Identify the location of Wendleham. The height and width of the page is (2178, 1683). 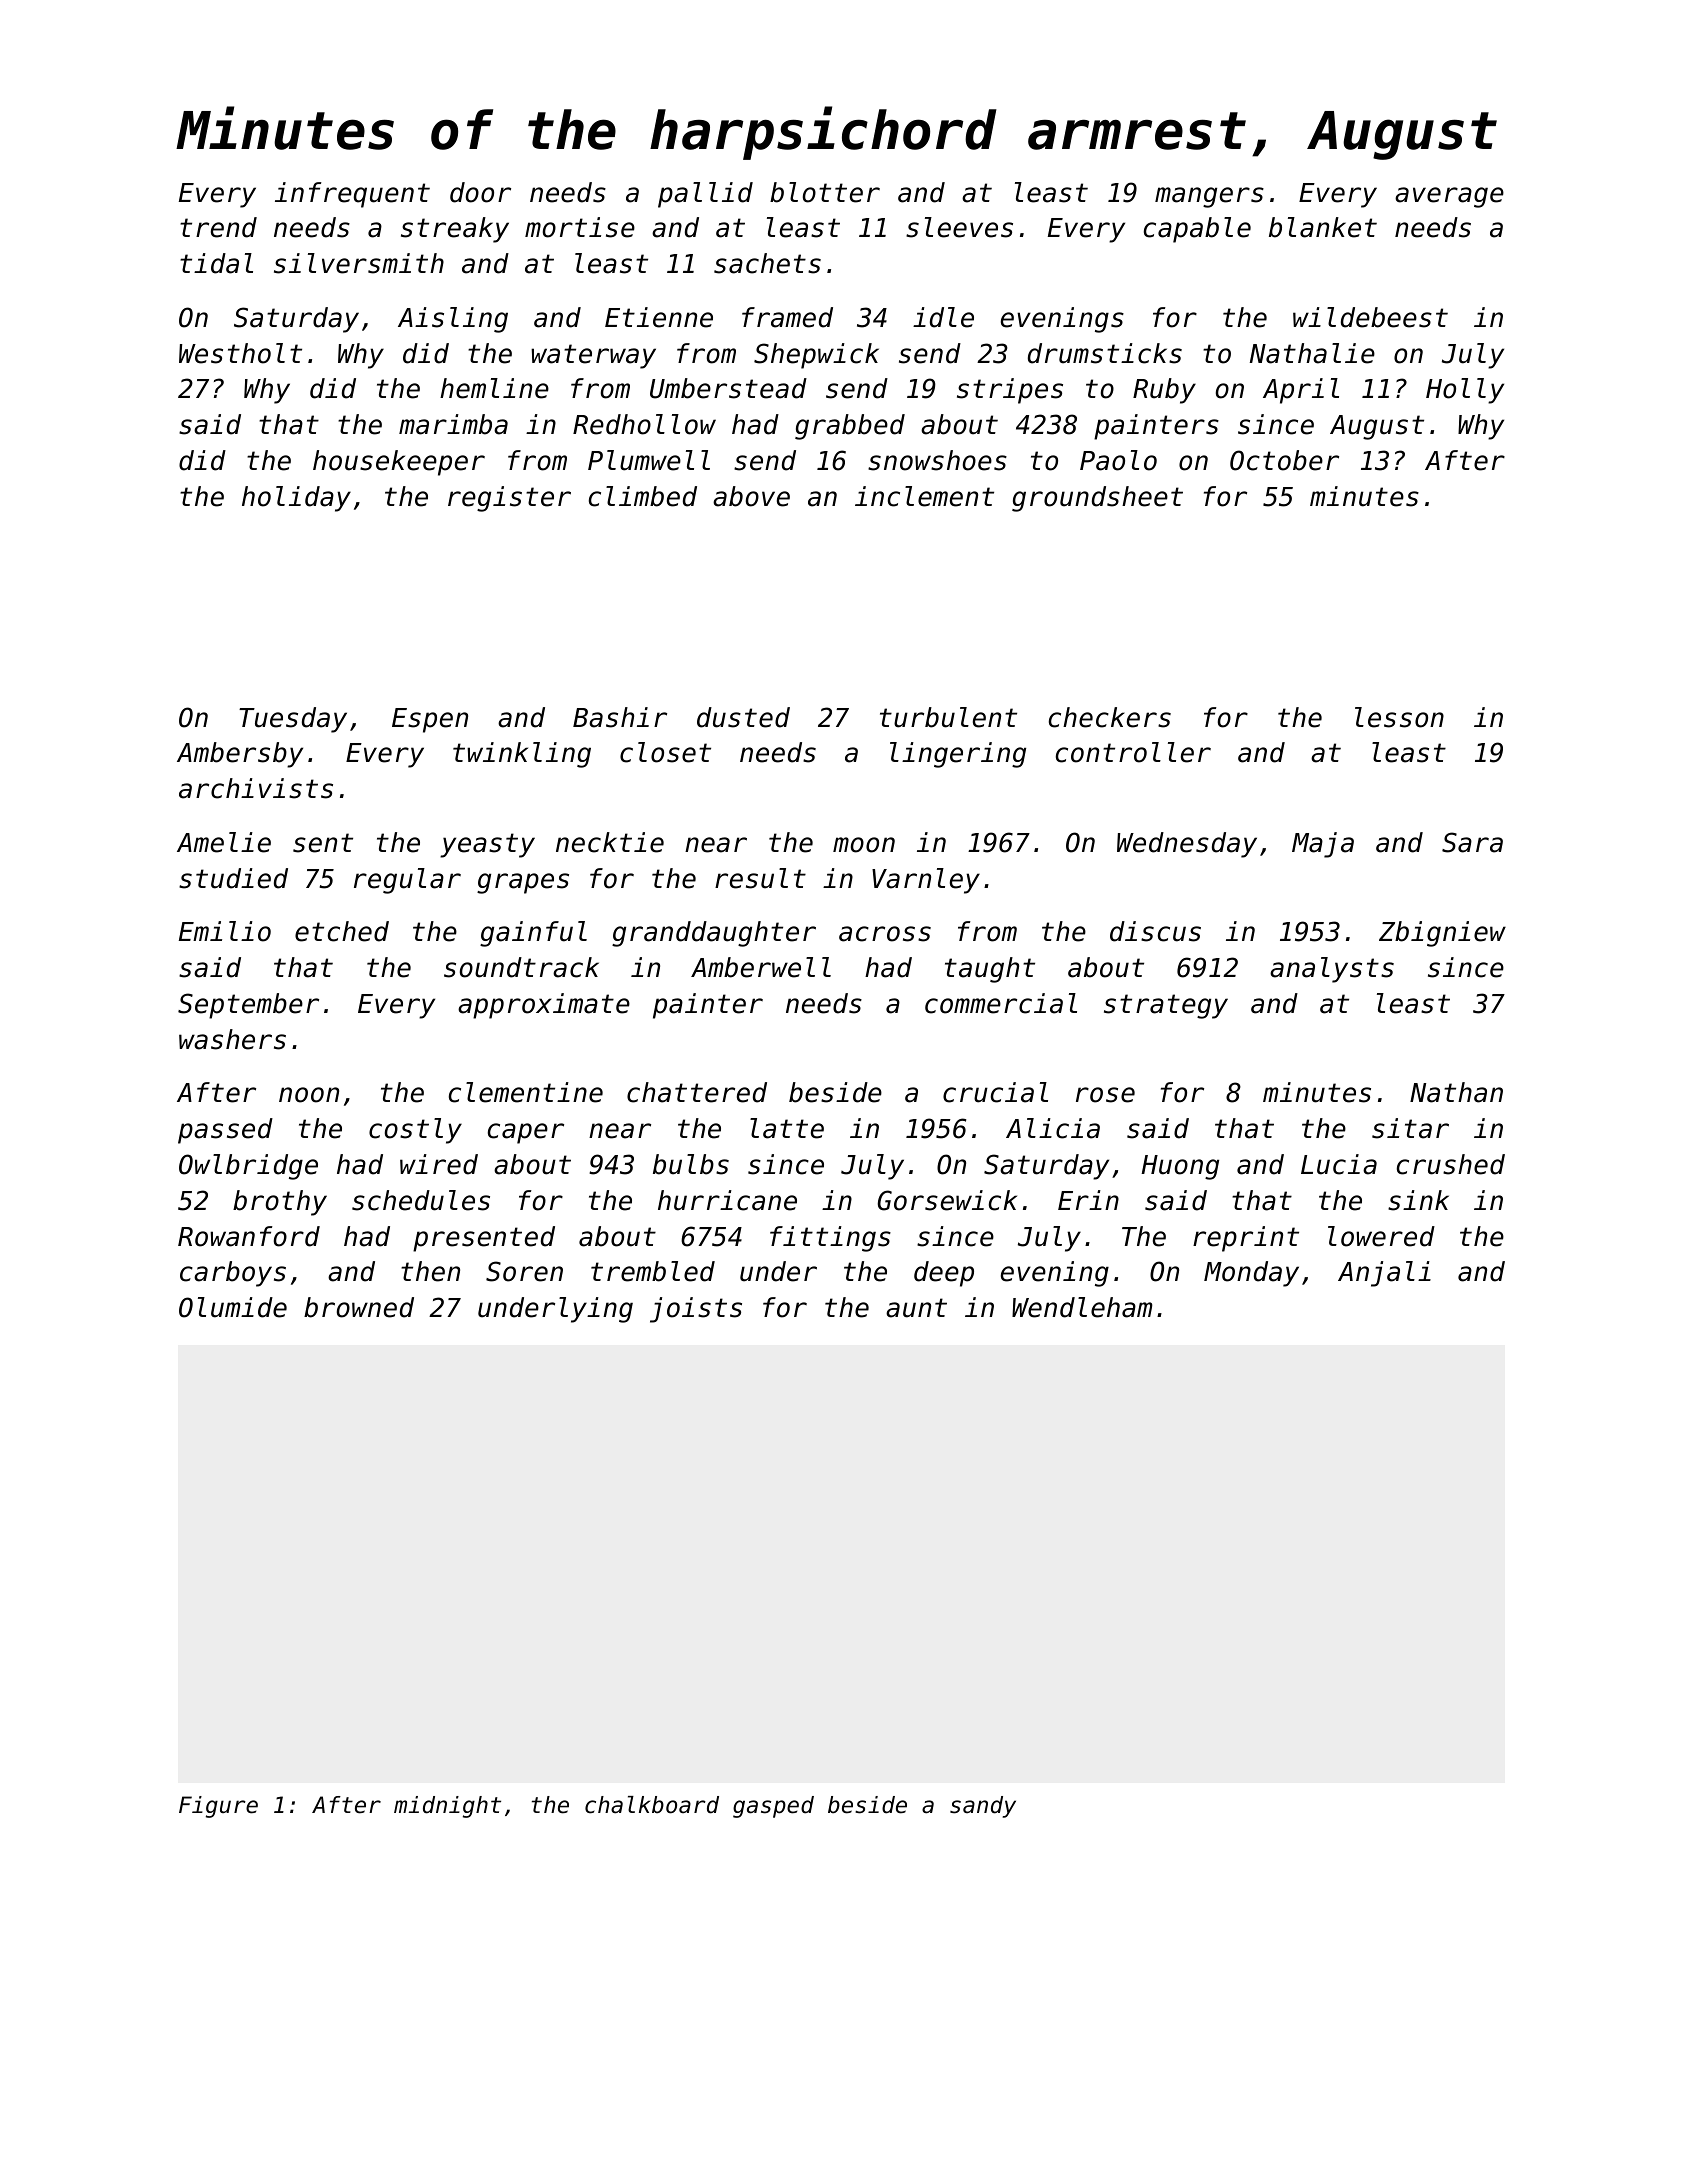
(1082, 1307).
